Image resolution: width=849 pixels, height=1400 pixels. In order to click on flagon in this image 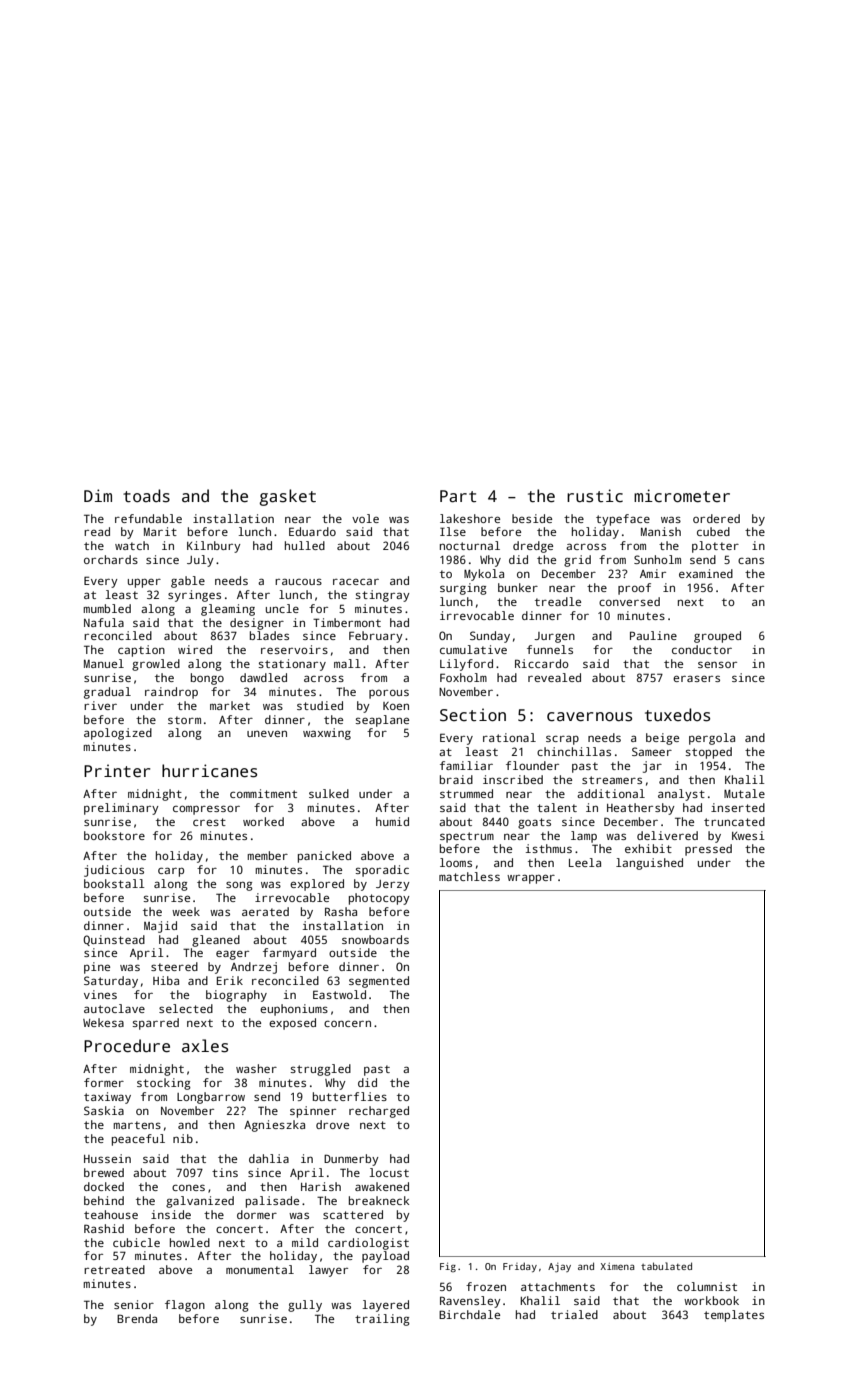, I will do `click(185, 1306)`.
